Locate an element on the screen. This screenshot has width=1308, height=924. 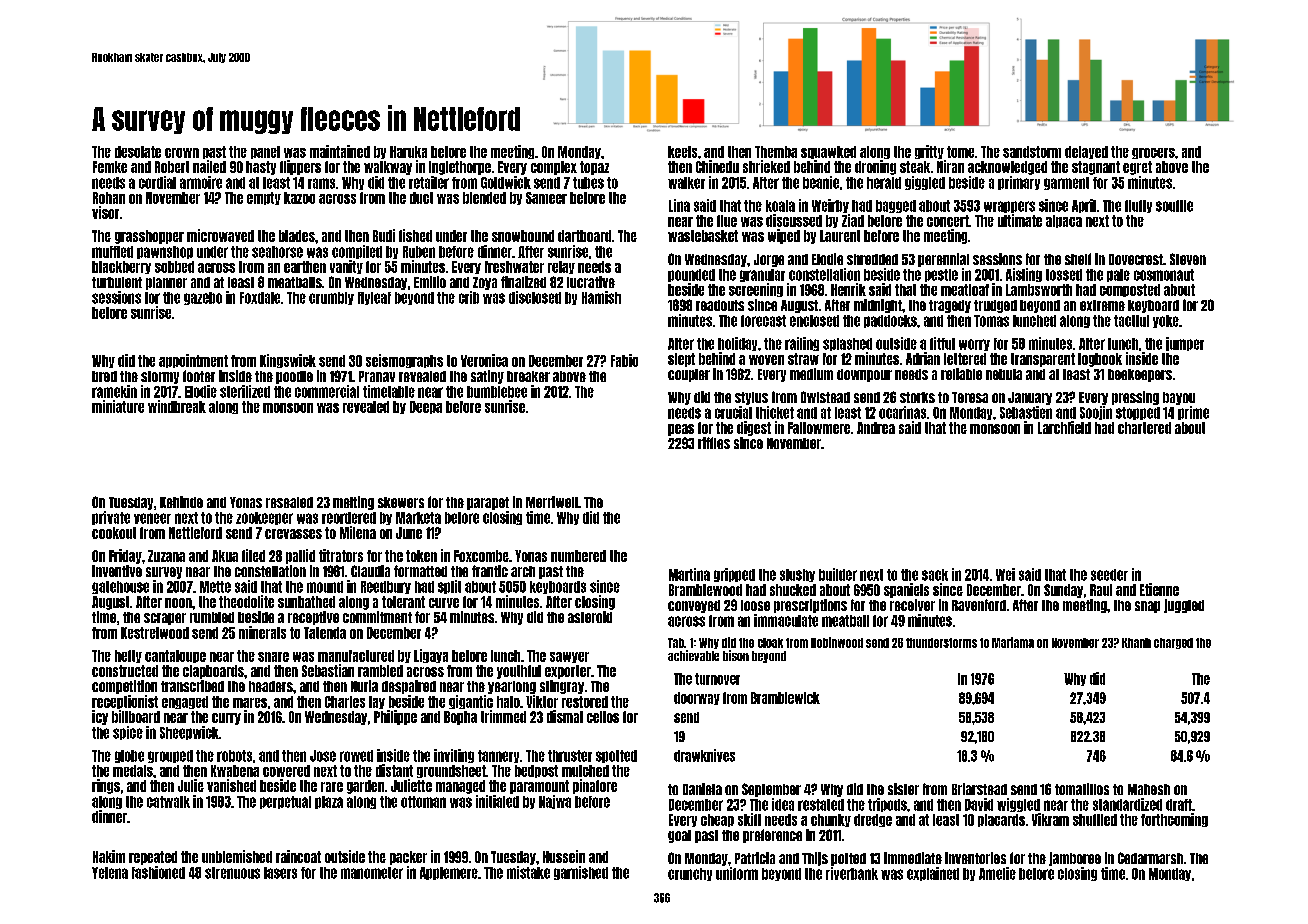
wrappers is located at coordinates (1009, 207).
